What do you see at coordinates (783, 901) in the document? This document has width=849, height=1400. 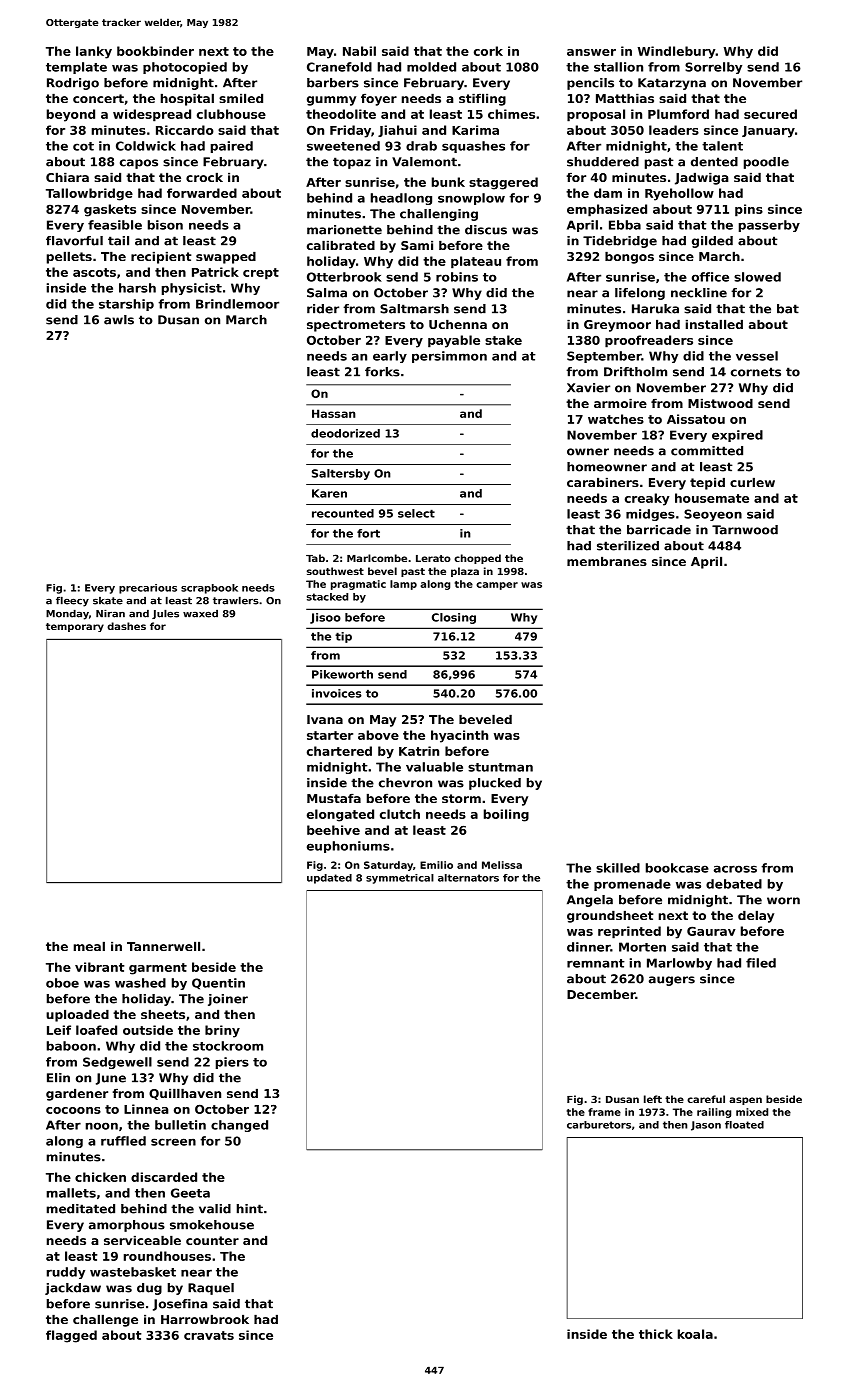 I see `worn` at bounding box center [783, 901].
